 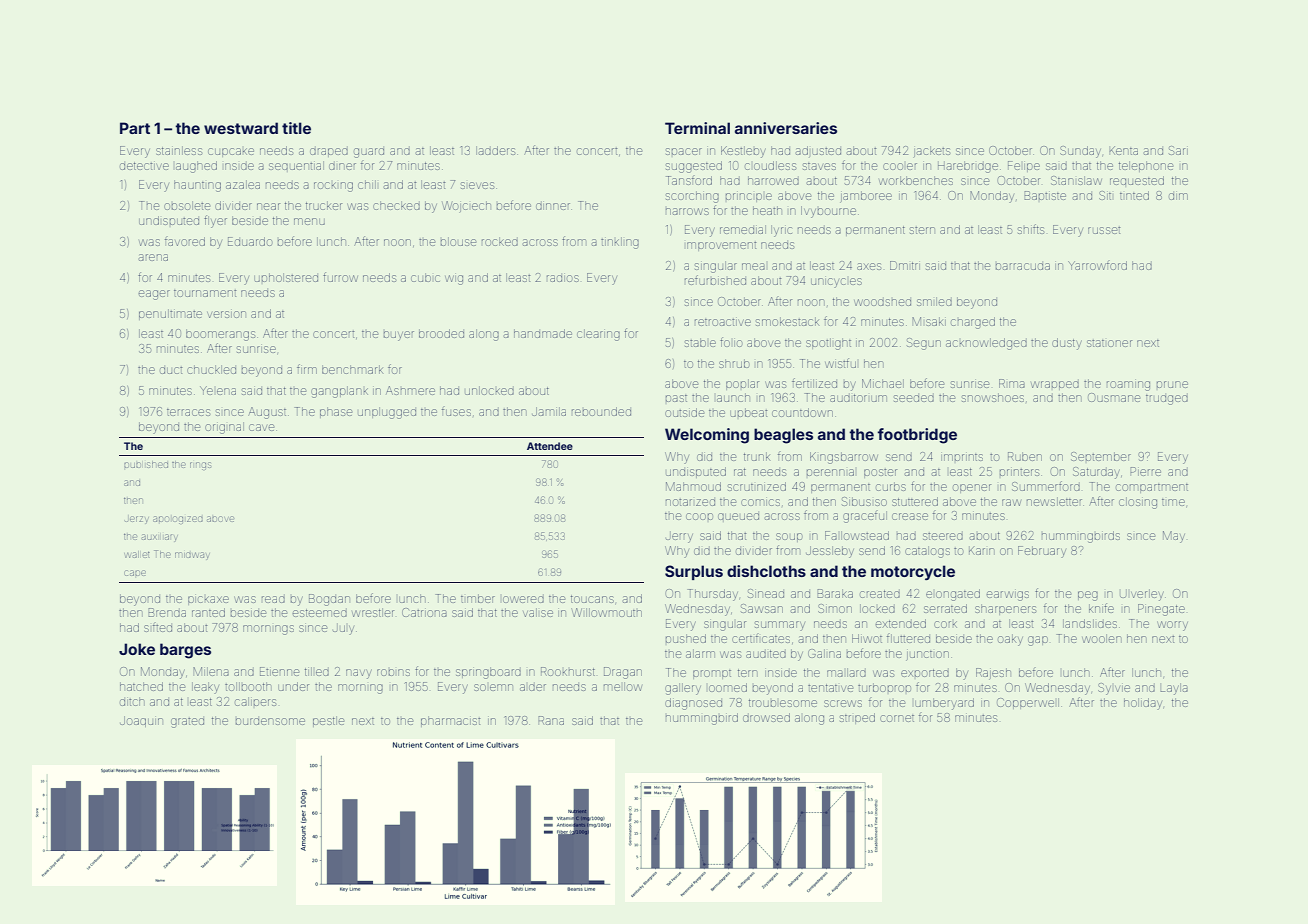 What do you see at coordinates (927, 552) in the document?
I see `catalogs` at bounding box center [927, 552].
